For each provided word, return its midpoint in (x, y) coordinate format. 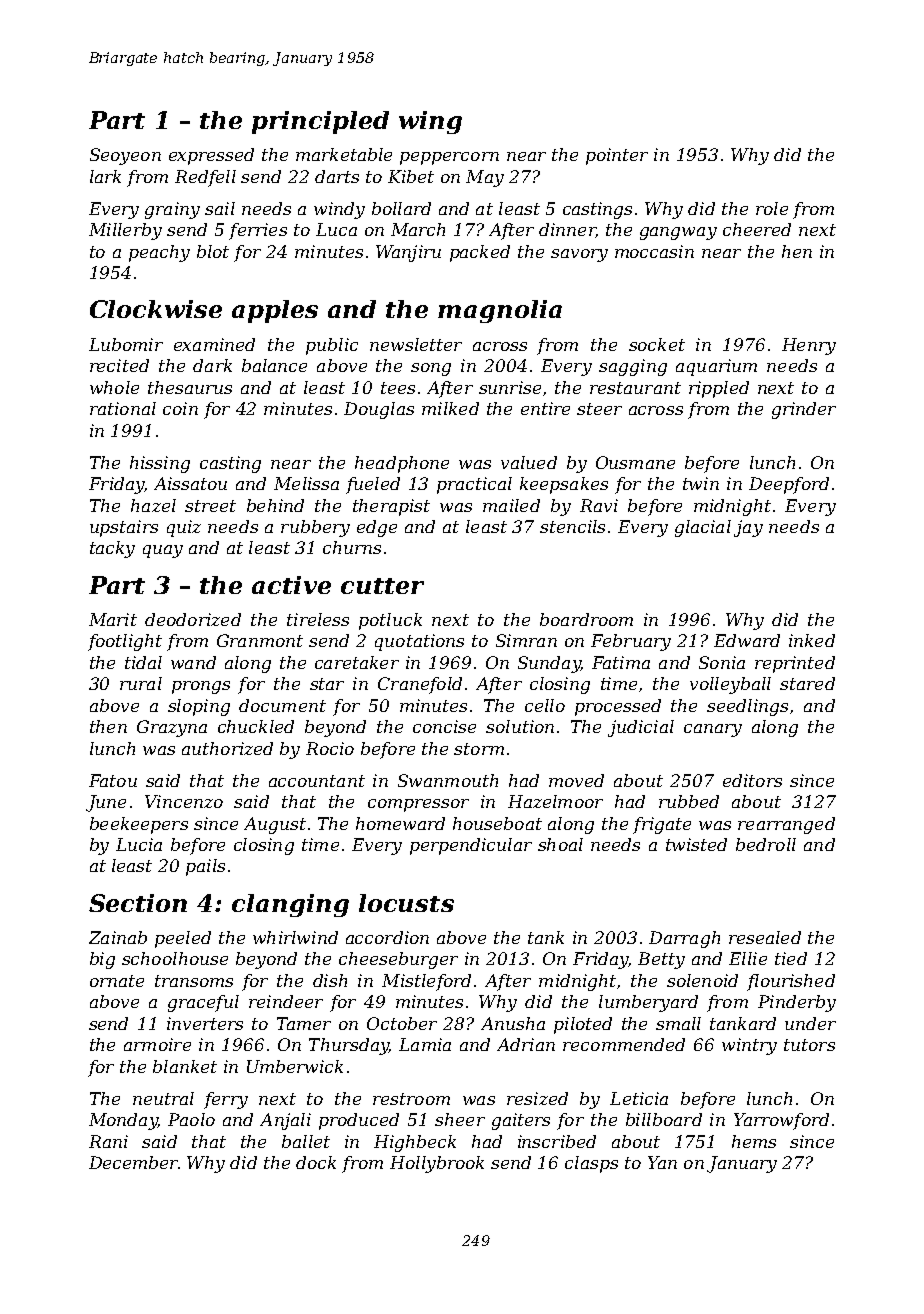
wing (430, 122)
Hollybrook (437, 1164)
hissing (160, 464)
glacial (703, 528)
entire (545, 408)
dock (316, 1162)
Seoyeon (125, 156)
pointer (617, 156)
